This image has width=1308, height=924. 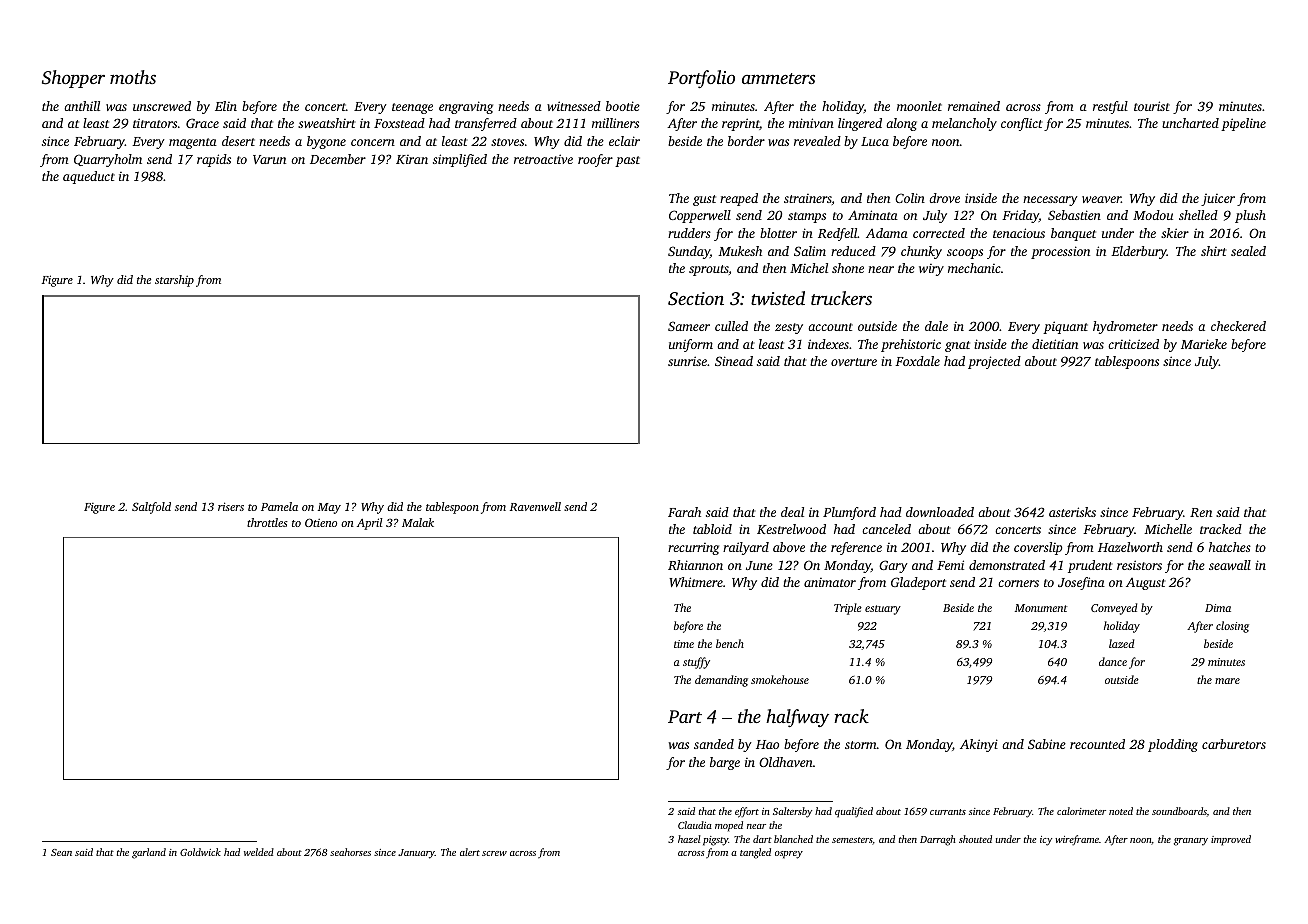 What do you see at coordinates (957, 346) in the image?
I see `gnat` at bounding box center [957, 346].
